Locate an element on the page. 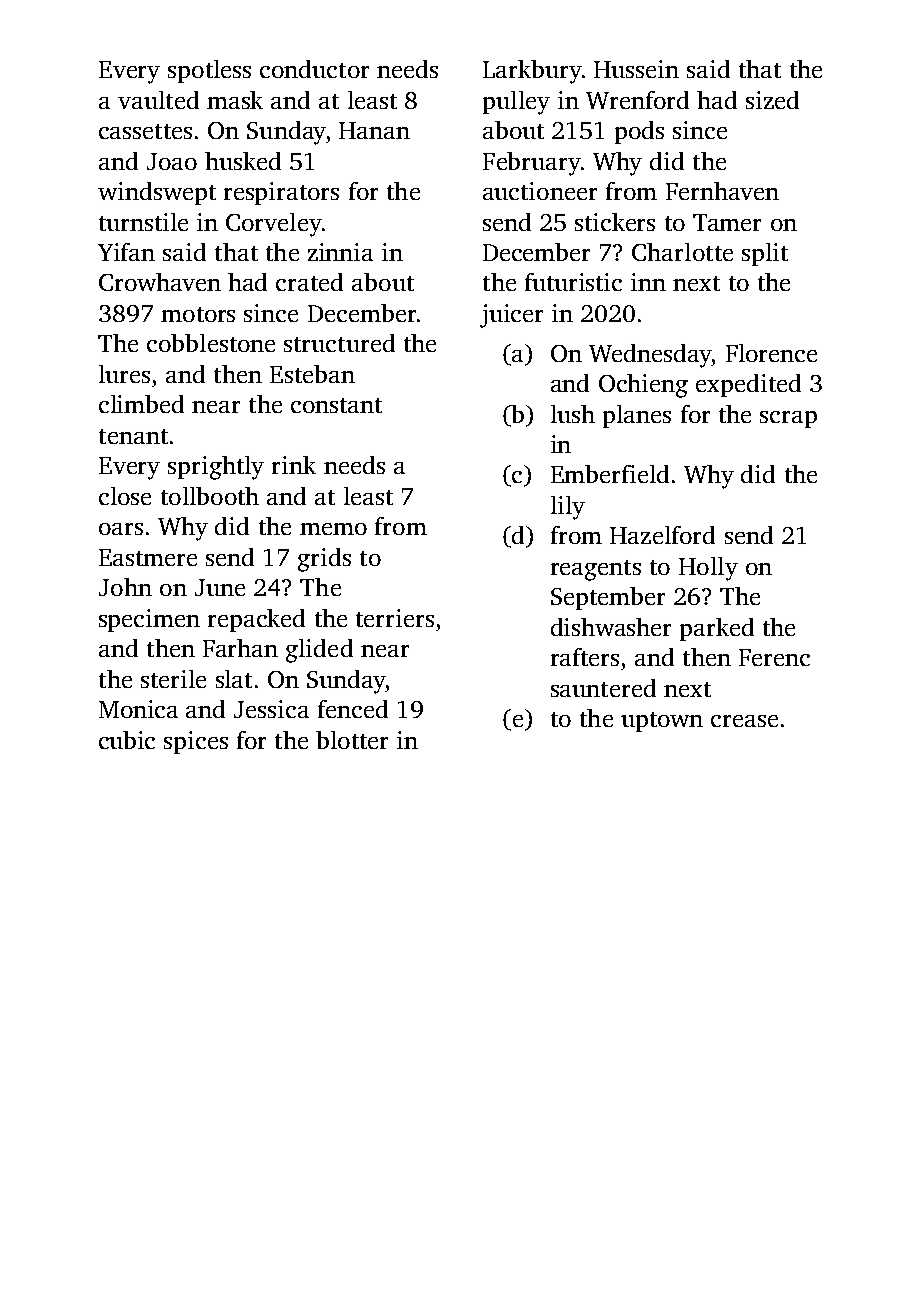 The height and width of the image is (1311, 924). Hussein is located at coordinates (636, 69).
